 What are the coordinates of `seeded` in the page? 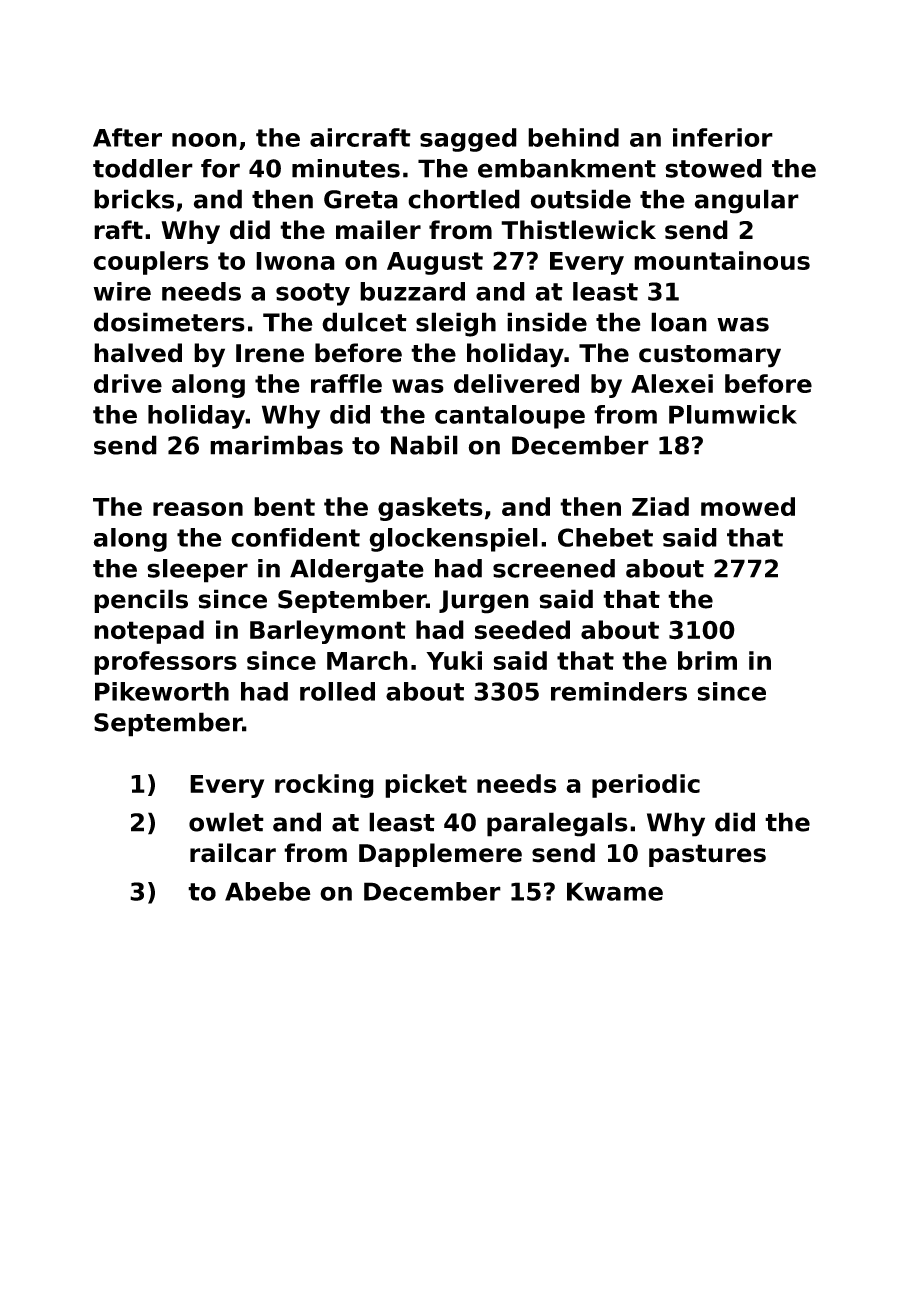 It's located at (522, 630).
